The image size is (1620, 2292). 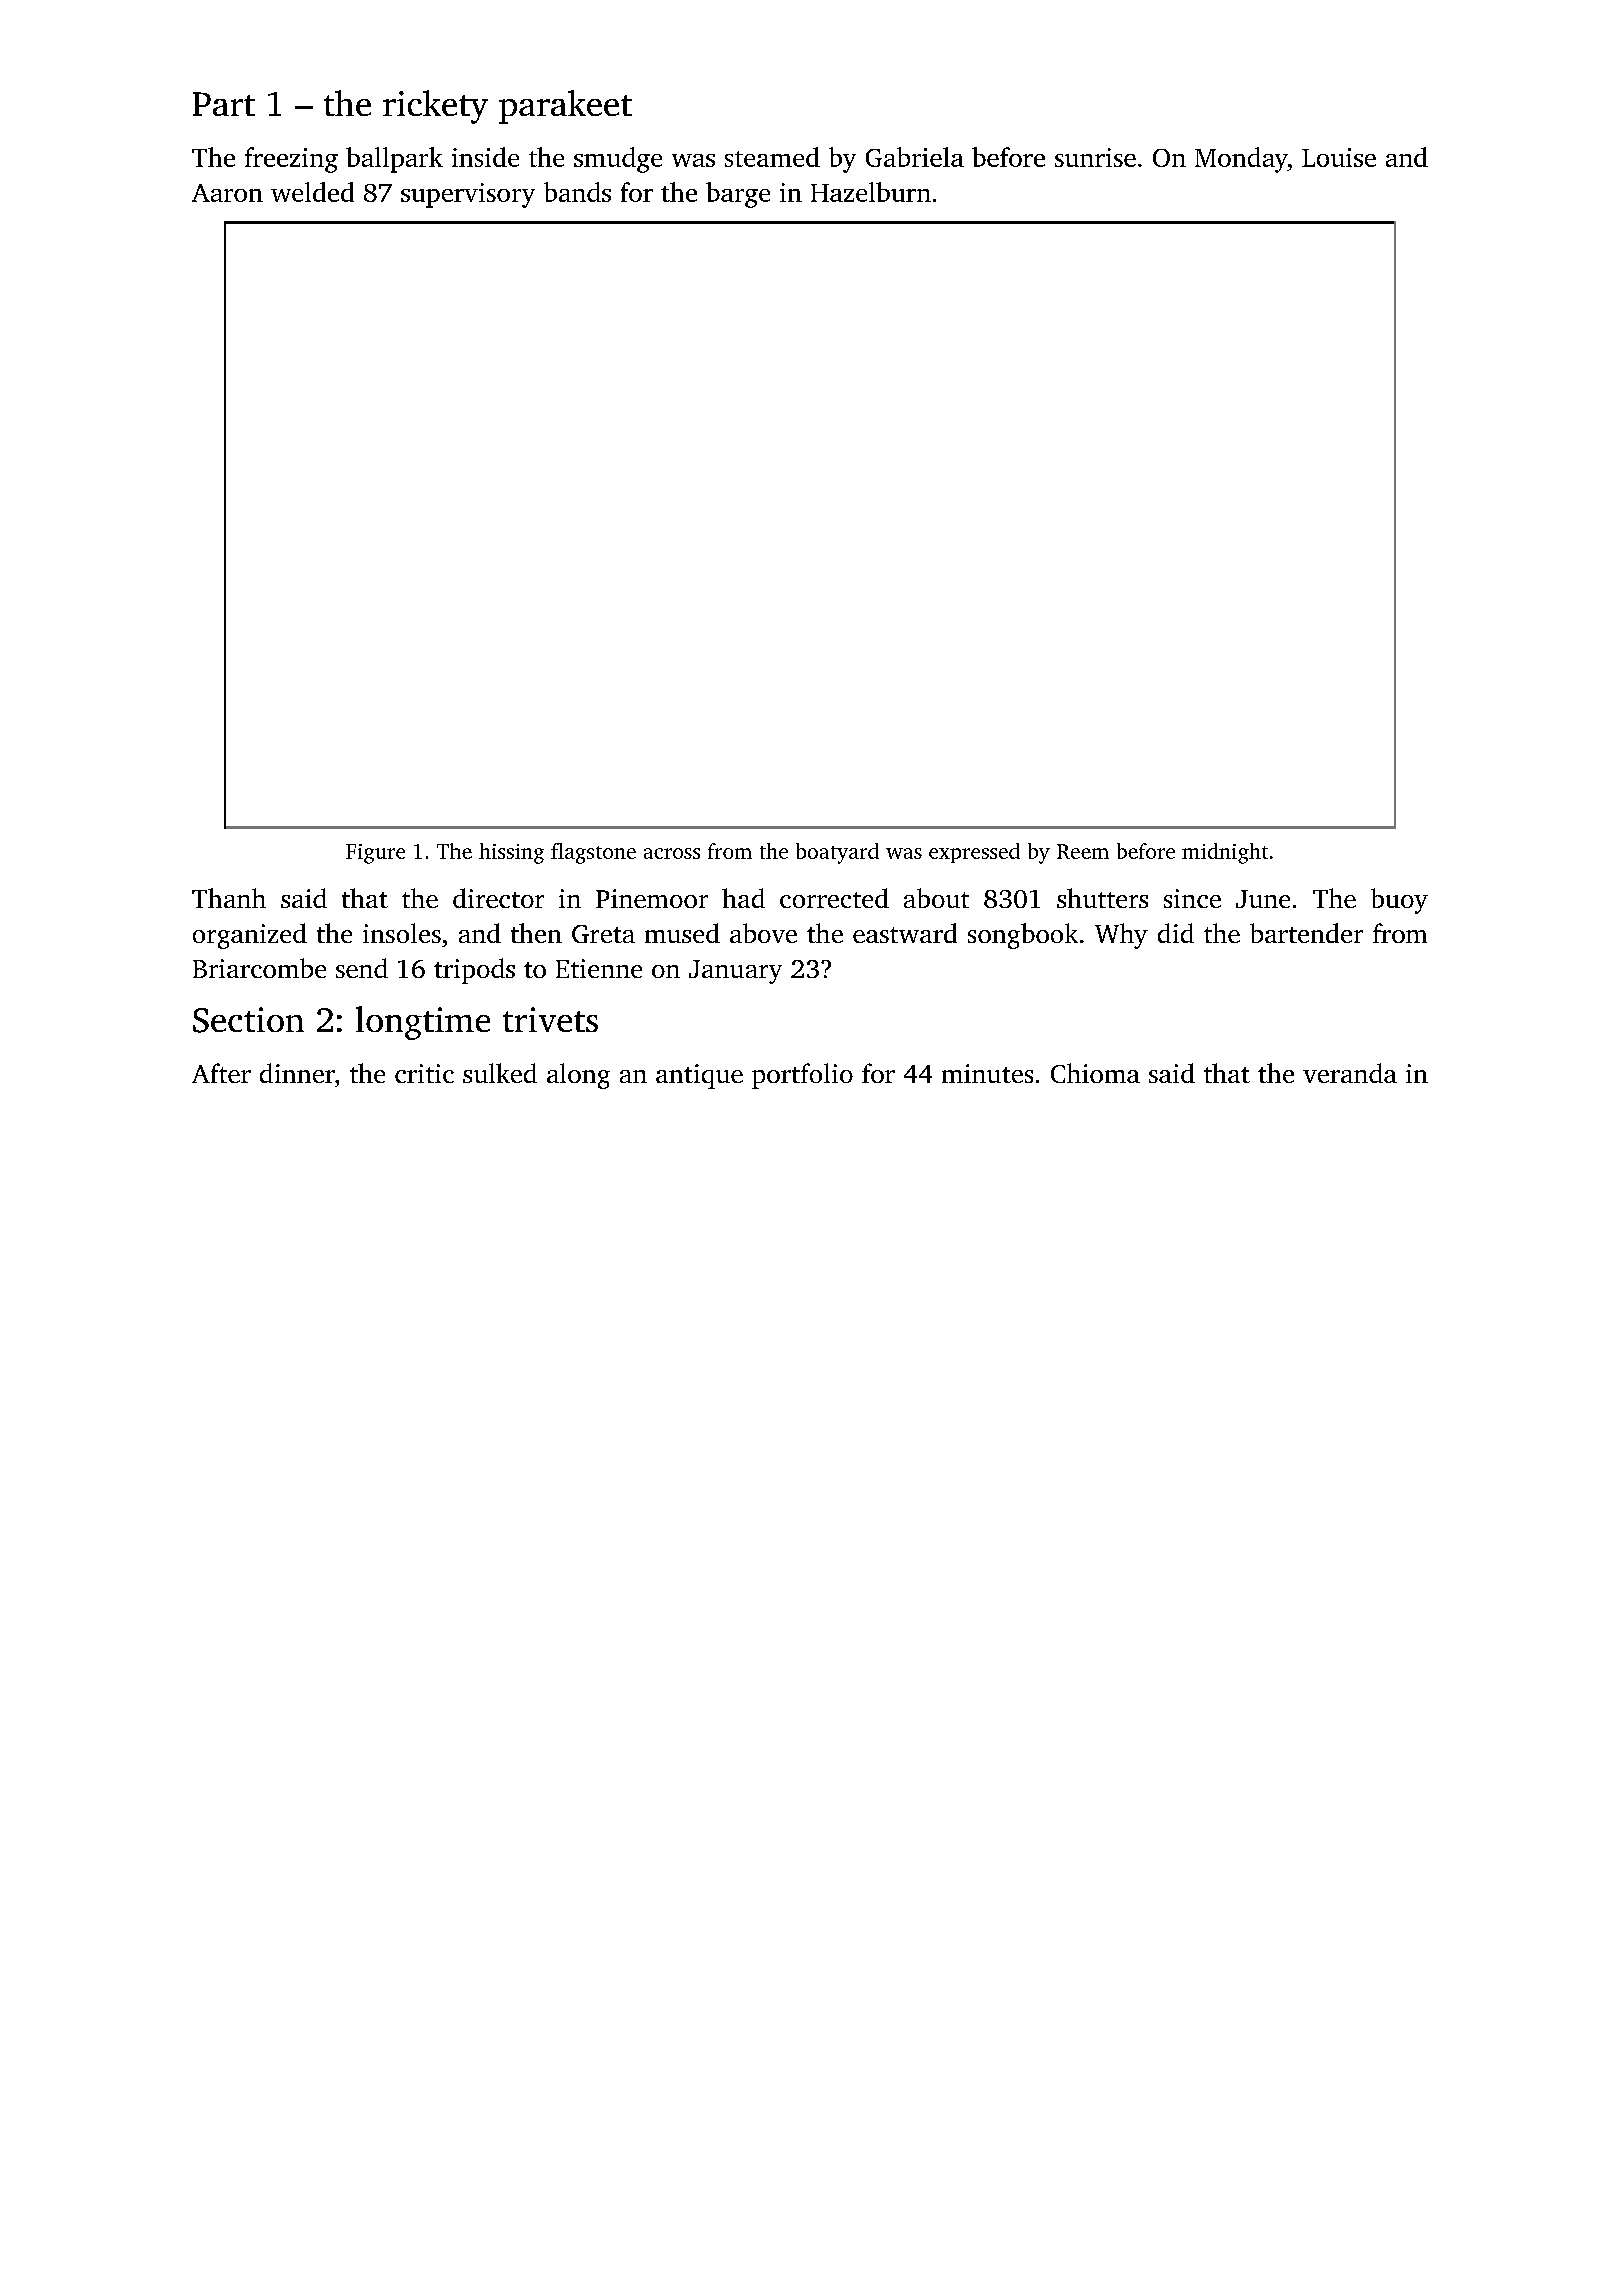 What do you see at coordinates (1095, 157) in the screenshot?
I see `sunrise` at bounding box center [1095, 157].
